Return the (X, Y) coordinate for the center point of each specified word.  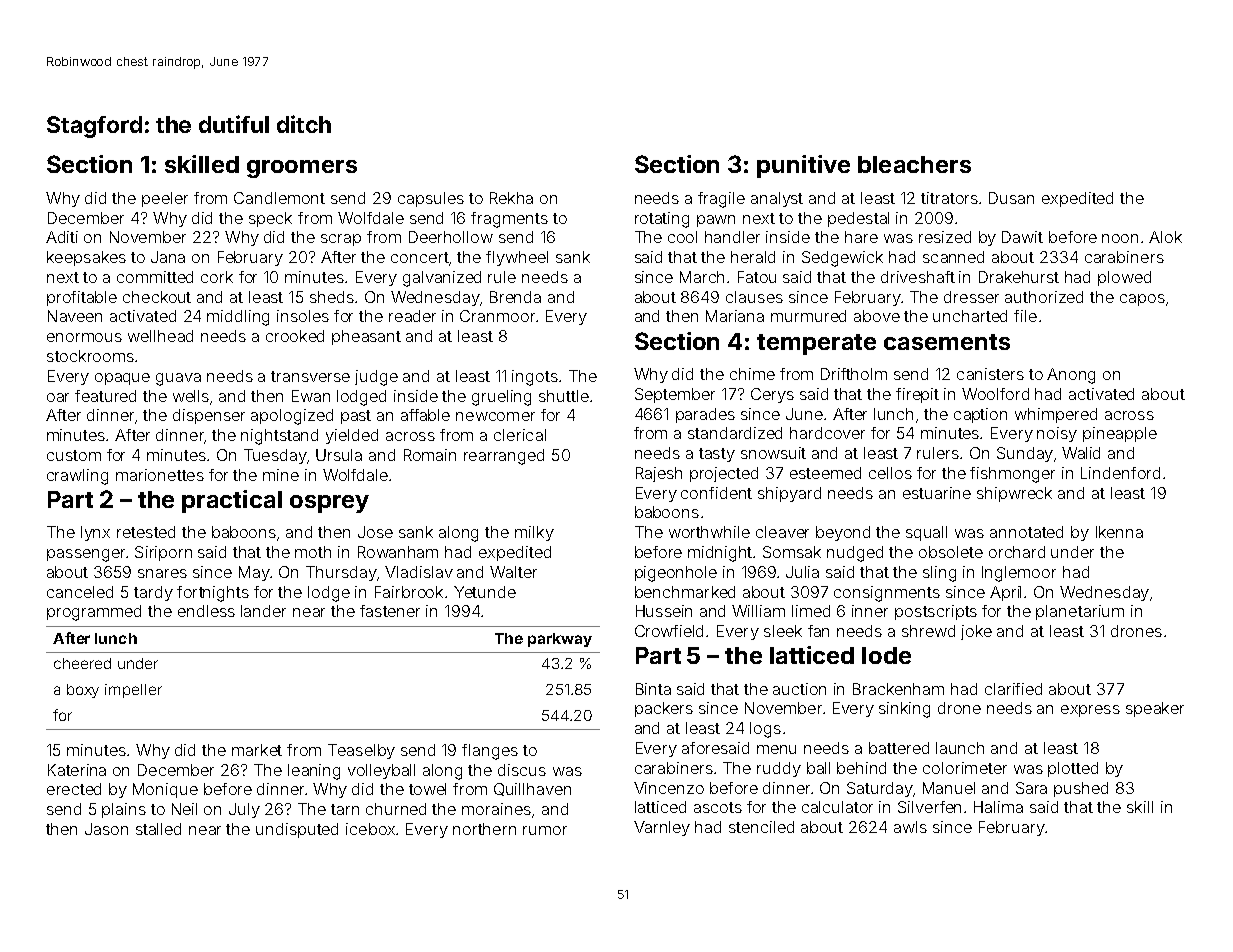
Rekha (511, 198)
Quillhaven (532, 789)
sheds (332, 297)
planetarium (1080, 612)
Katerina (77, 770)
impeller (133, 691)
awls (910, 827)
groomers (302, 169)
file (1025, 316)
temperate (816, 344)
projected (724, 474)
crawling (77, 477)
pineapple (1120, 434)
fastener (390, 611)
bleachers (914, 164)
